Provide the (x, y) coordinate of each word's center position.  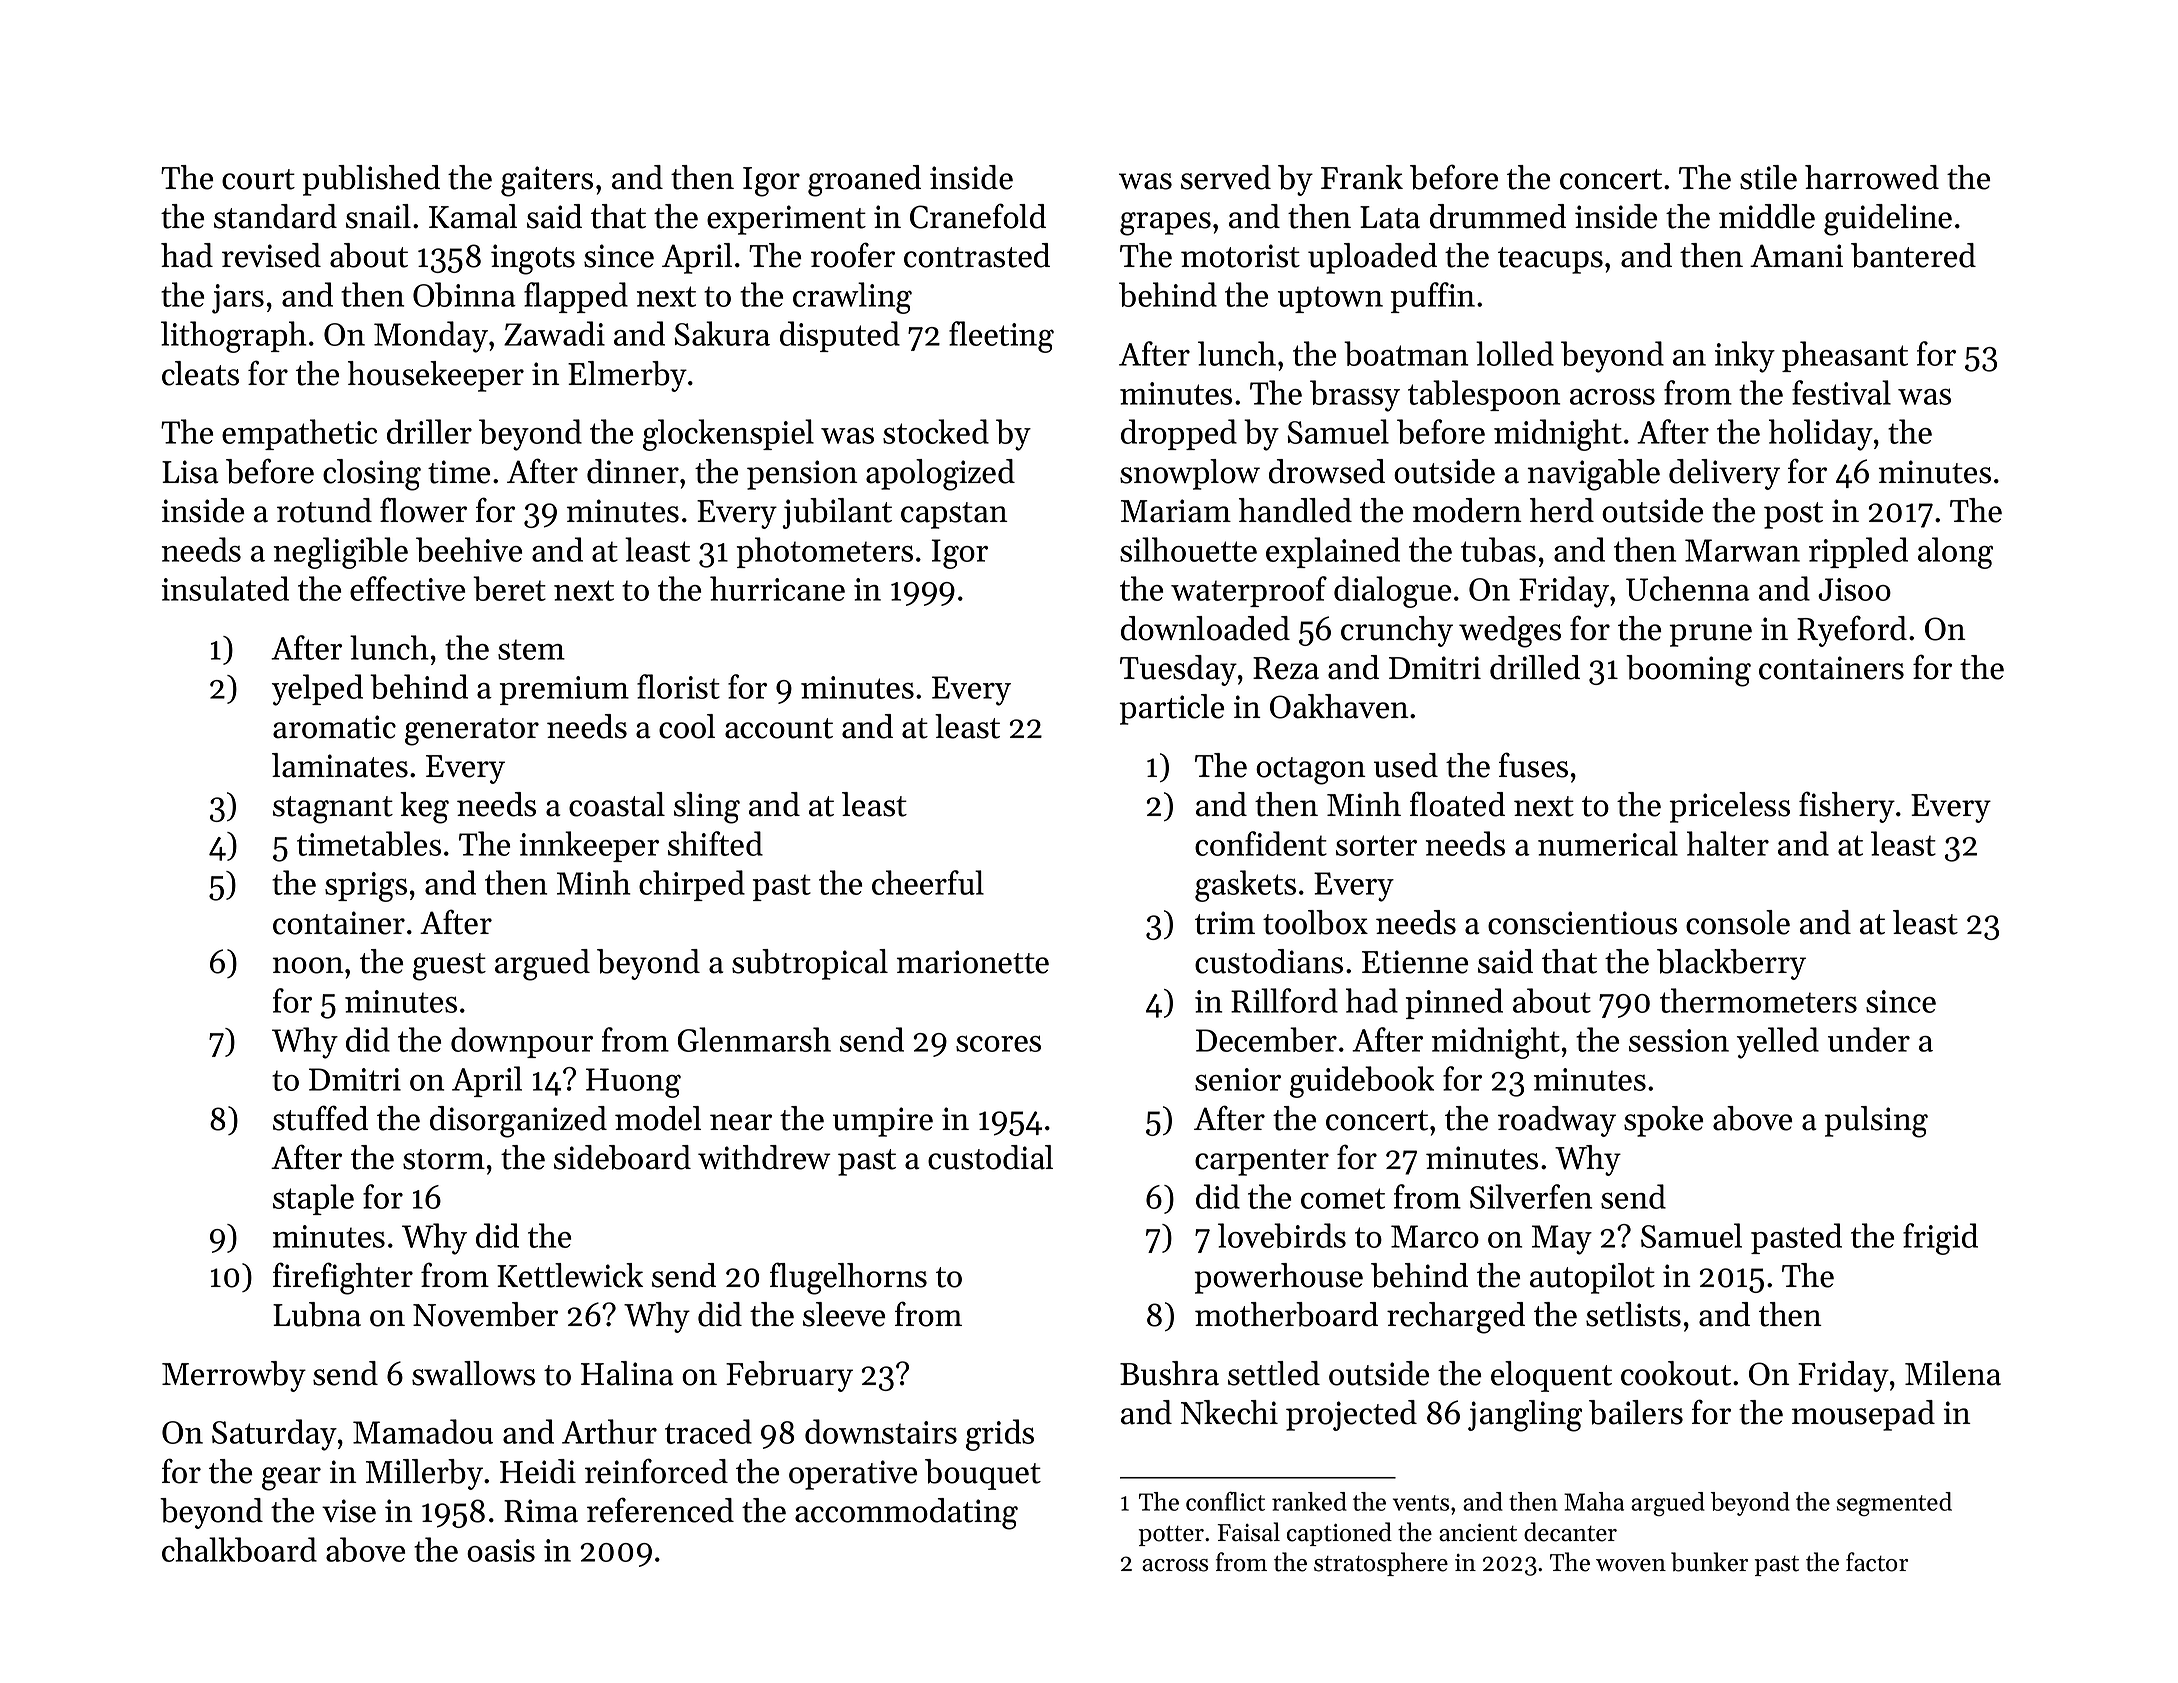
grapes (1165, 224)
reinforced (656, 1471)
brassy (1355, 396)
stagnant (333, 810)
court (258, 179)
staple (313, 1199)
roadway (1557, 1121)
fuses (1533, 765)
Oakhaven (1339, 706)
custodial (990, 1157)
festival (1841, 392)
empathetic (299, 434)
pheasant (1845, 356)
